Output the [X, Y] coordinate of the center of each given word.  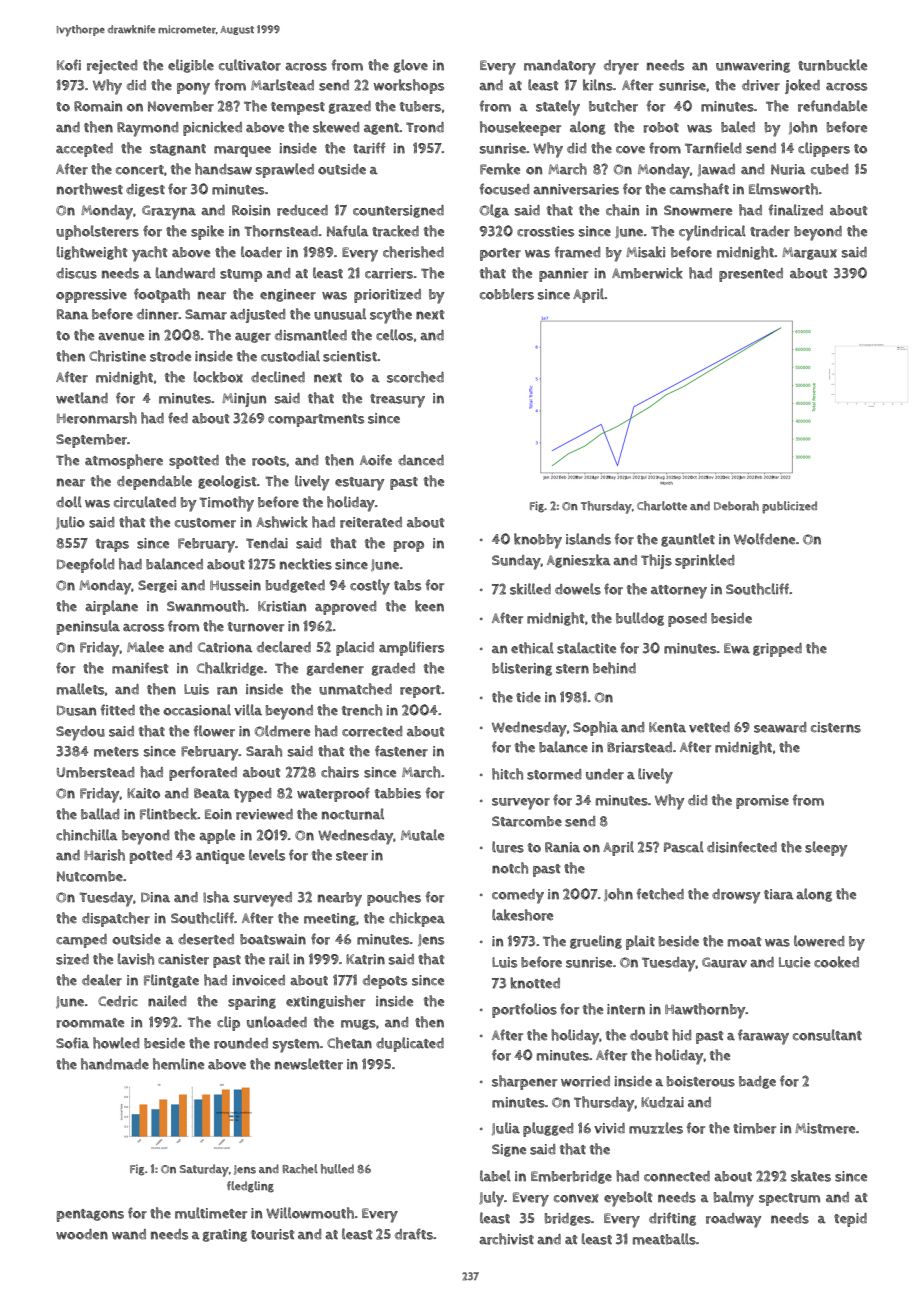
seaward [780, 727]
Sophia [595, 728]
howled [116, 1043]
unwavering [753, 66]
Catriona [225, 647]
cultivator [250, 65]
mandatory [560, 67]
